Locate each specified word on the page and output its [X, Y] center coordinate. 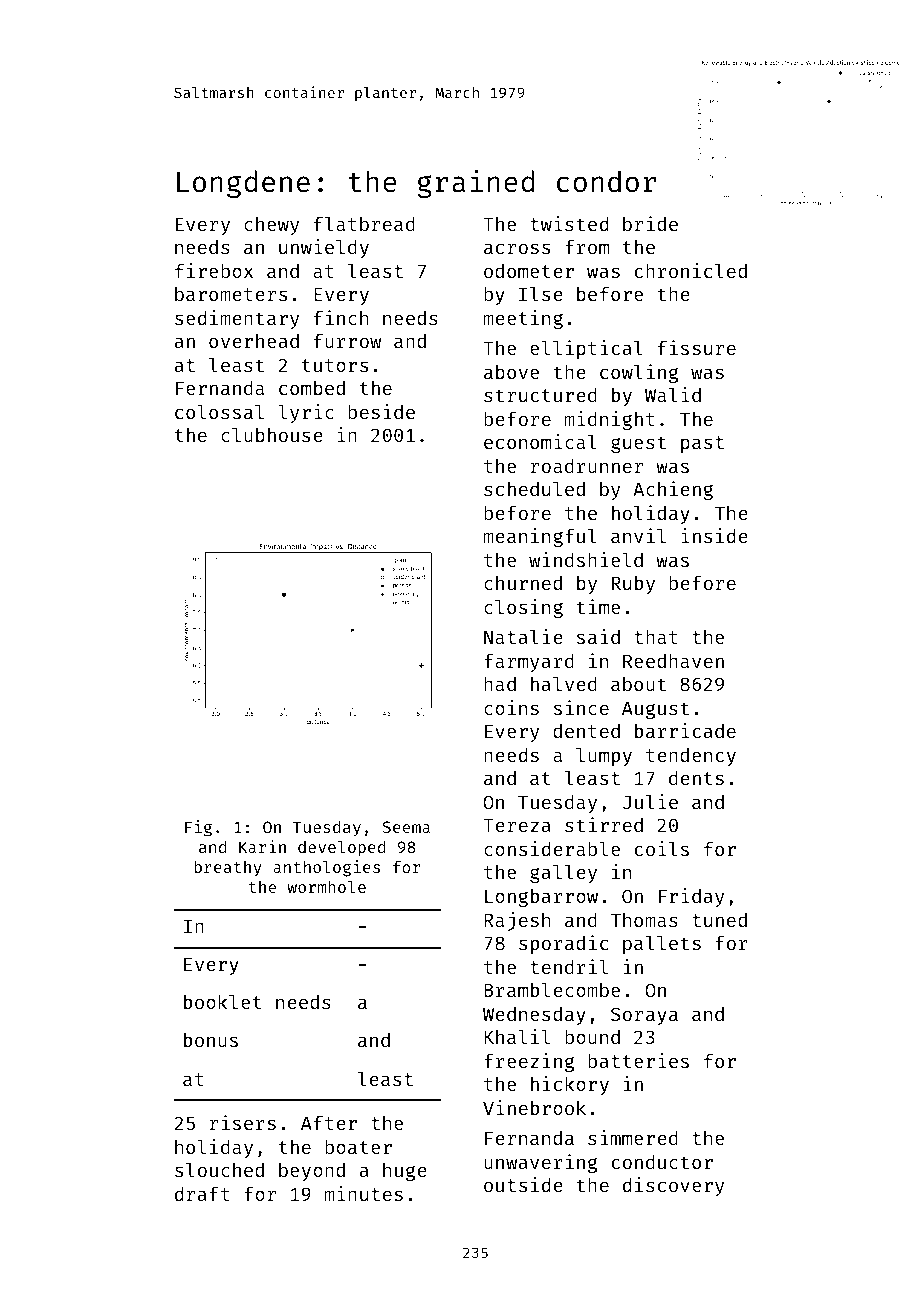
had [500, 683]
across [517, 248]
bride [650, 223]
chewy [271, 225]
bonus [211, 1039]
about [638, 683]
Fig [198, 828]
